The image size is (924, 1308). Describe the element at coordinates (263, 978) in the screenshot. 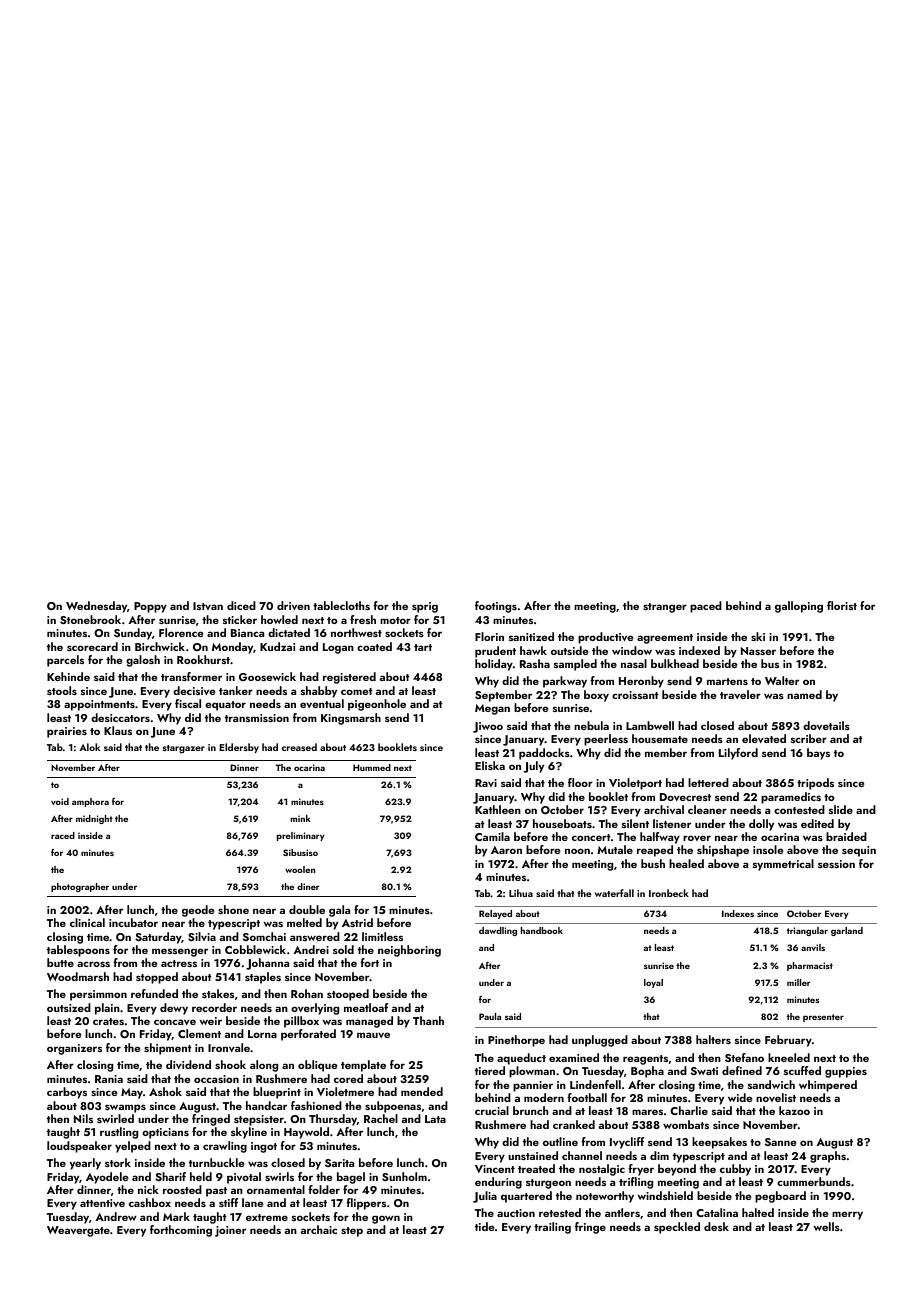

I see `staples` at that location.
